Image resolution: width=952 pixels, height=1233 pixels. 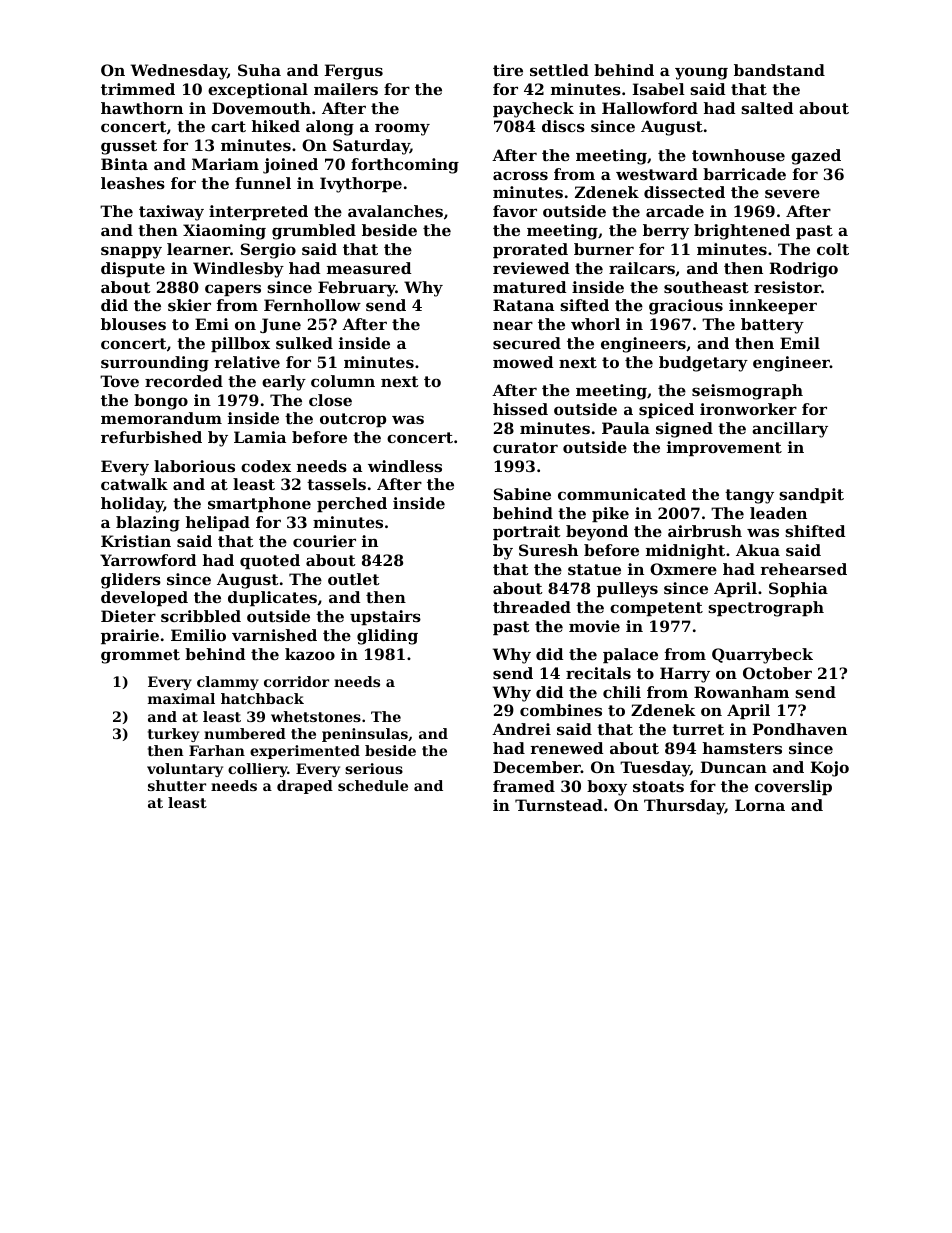 I want to click on dispute, so click(x=133, y=269).
